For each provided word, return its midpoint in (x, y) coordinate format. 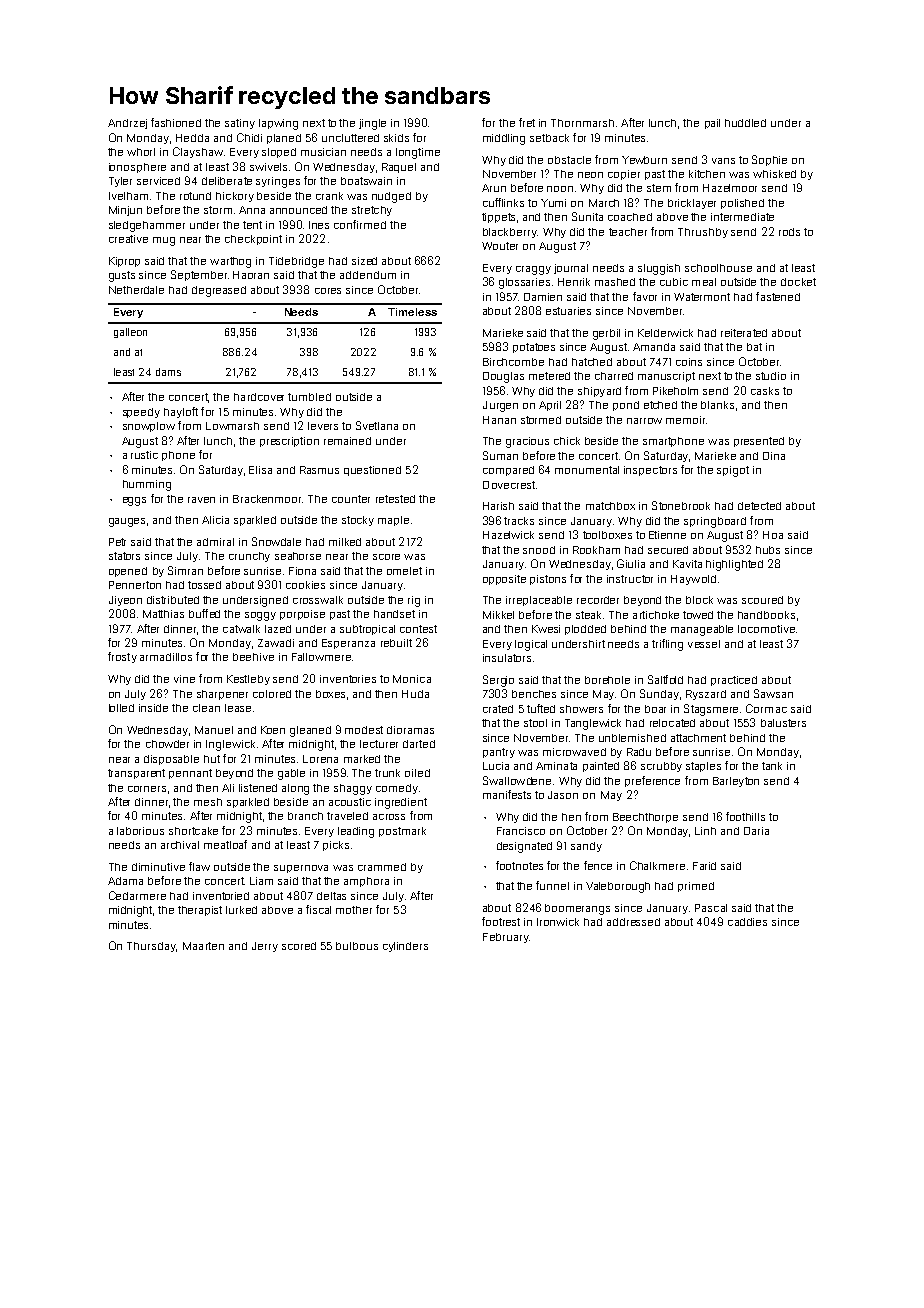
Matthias (163, 614)
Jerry (265, 947)
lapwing (278, 124)
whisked (774, 174)
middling (504, 139)
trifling (667, 645)
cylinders (405, 947)
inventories (348, 679)
